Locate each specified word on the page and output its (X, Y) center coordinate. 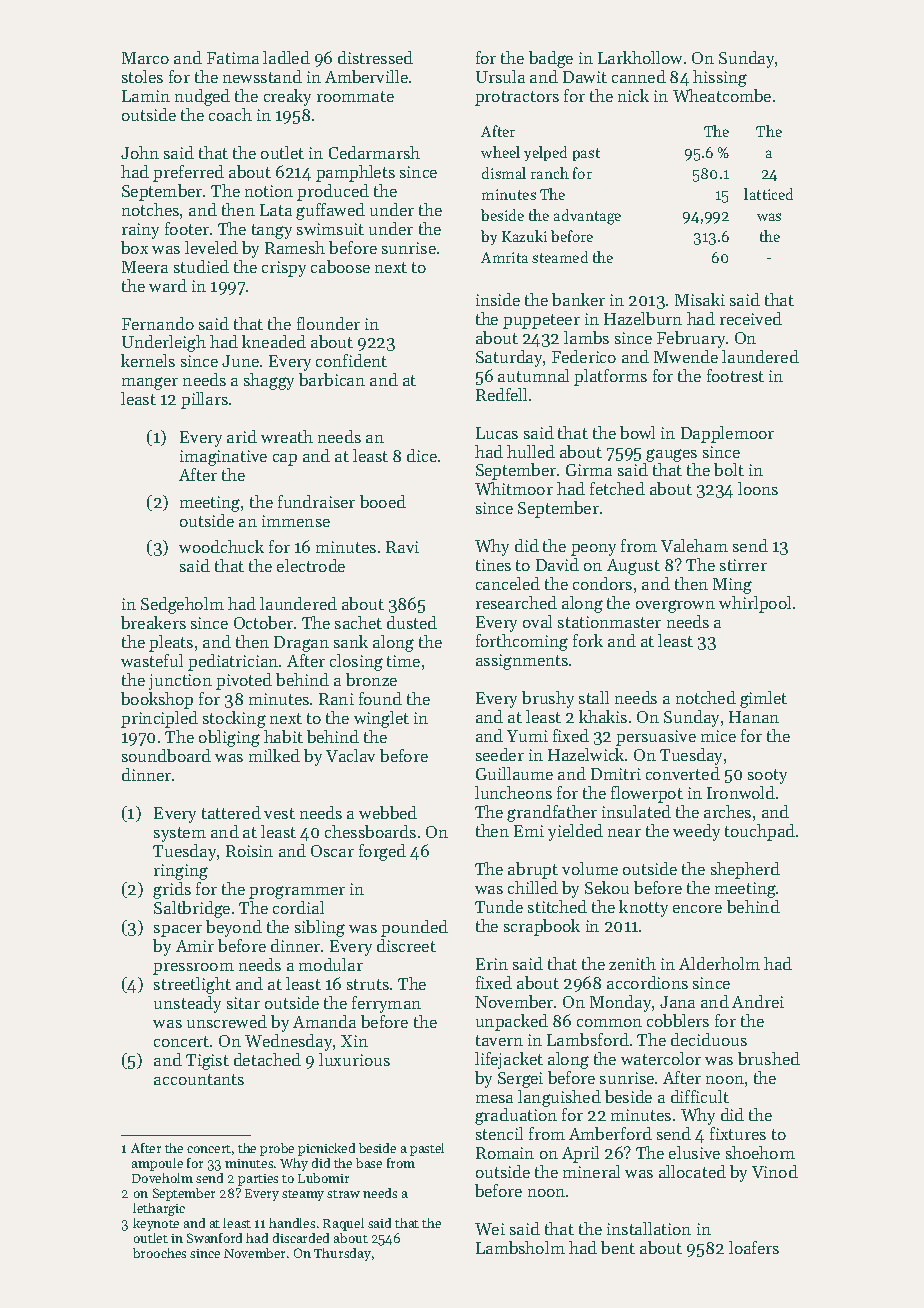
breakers (153, 622)
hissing (720, 78)
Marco (145, 58)
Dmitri (616, 774)
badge (551, 59)
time (403, 661)
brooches (159, 1253)
